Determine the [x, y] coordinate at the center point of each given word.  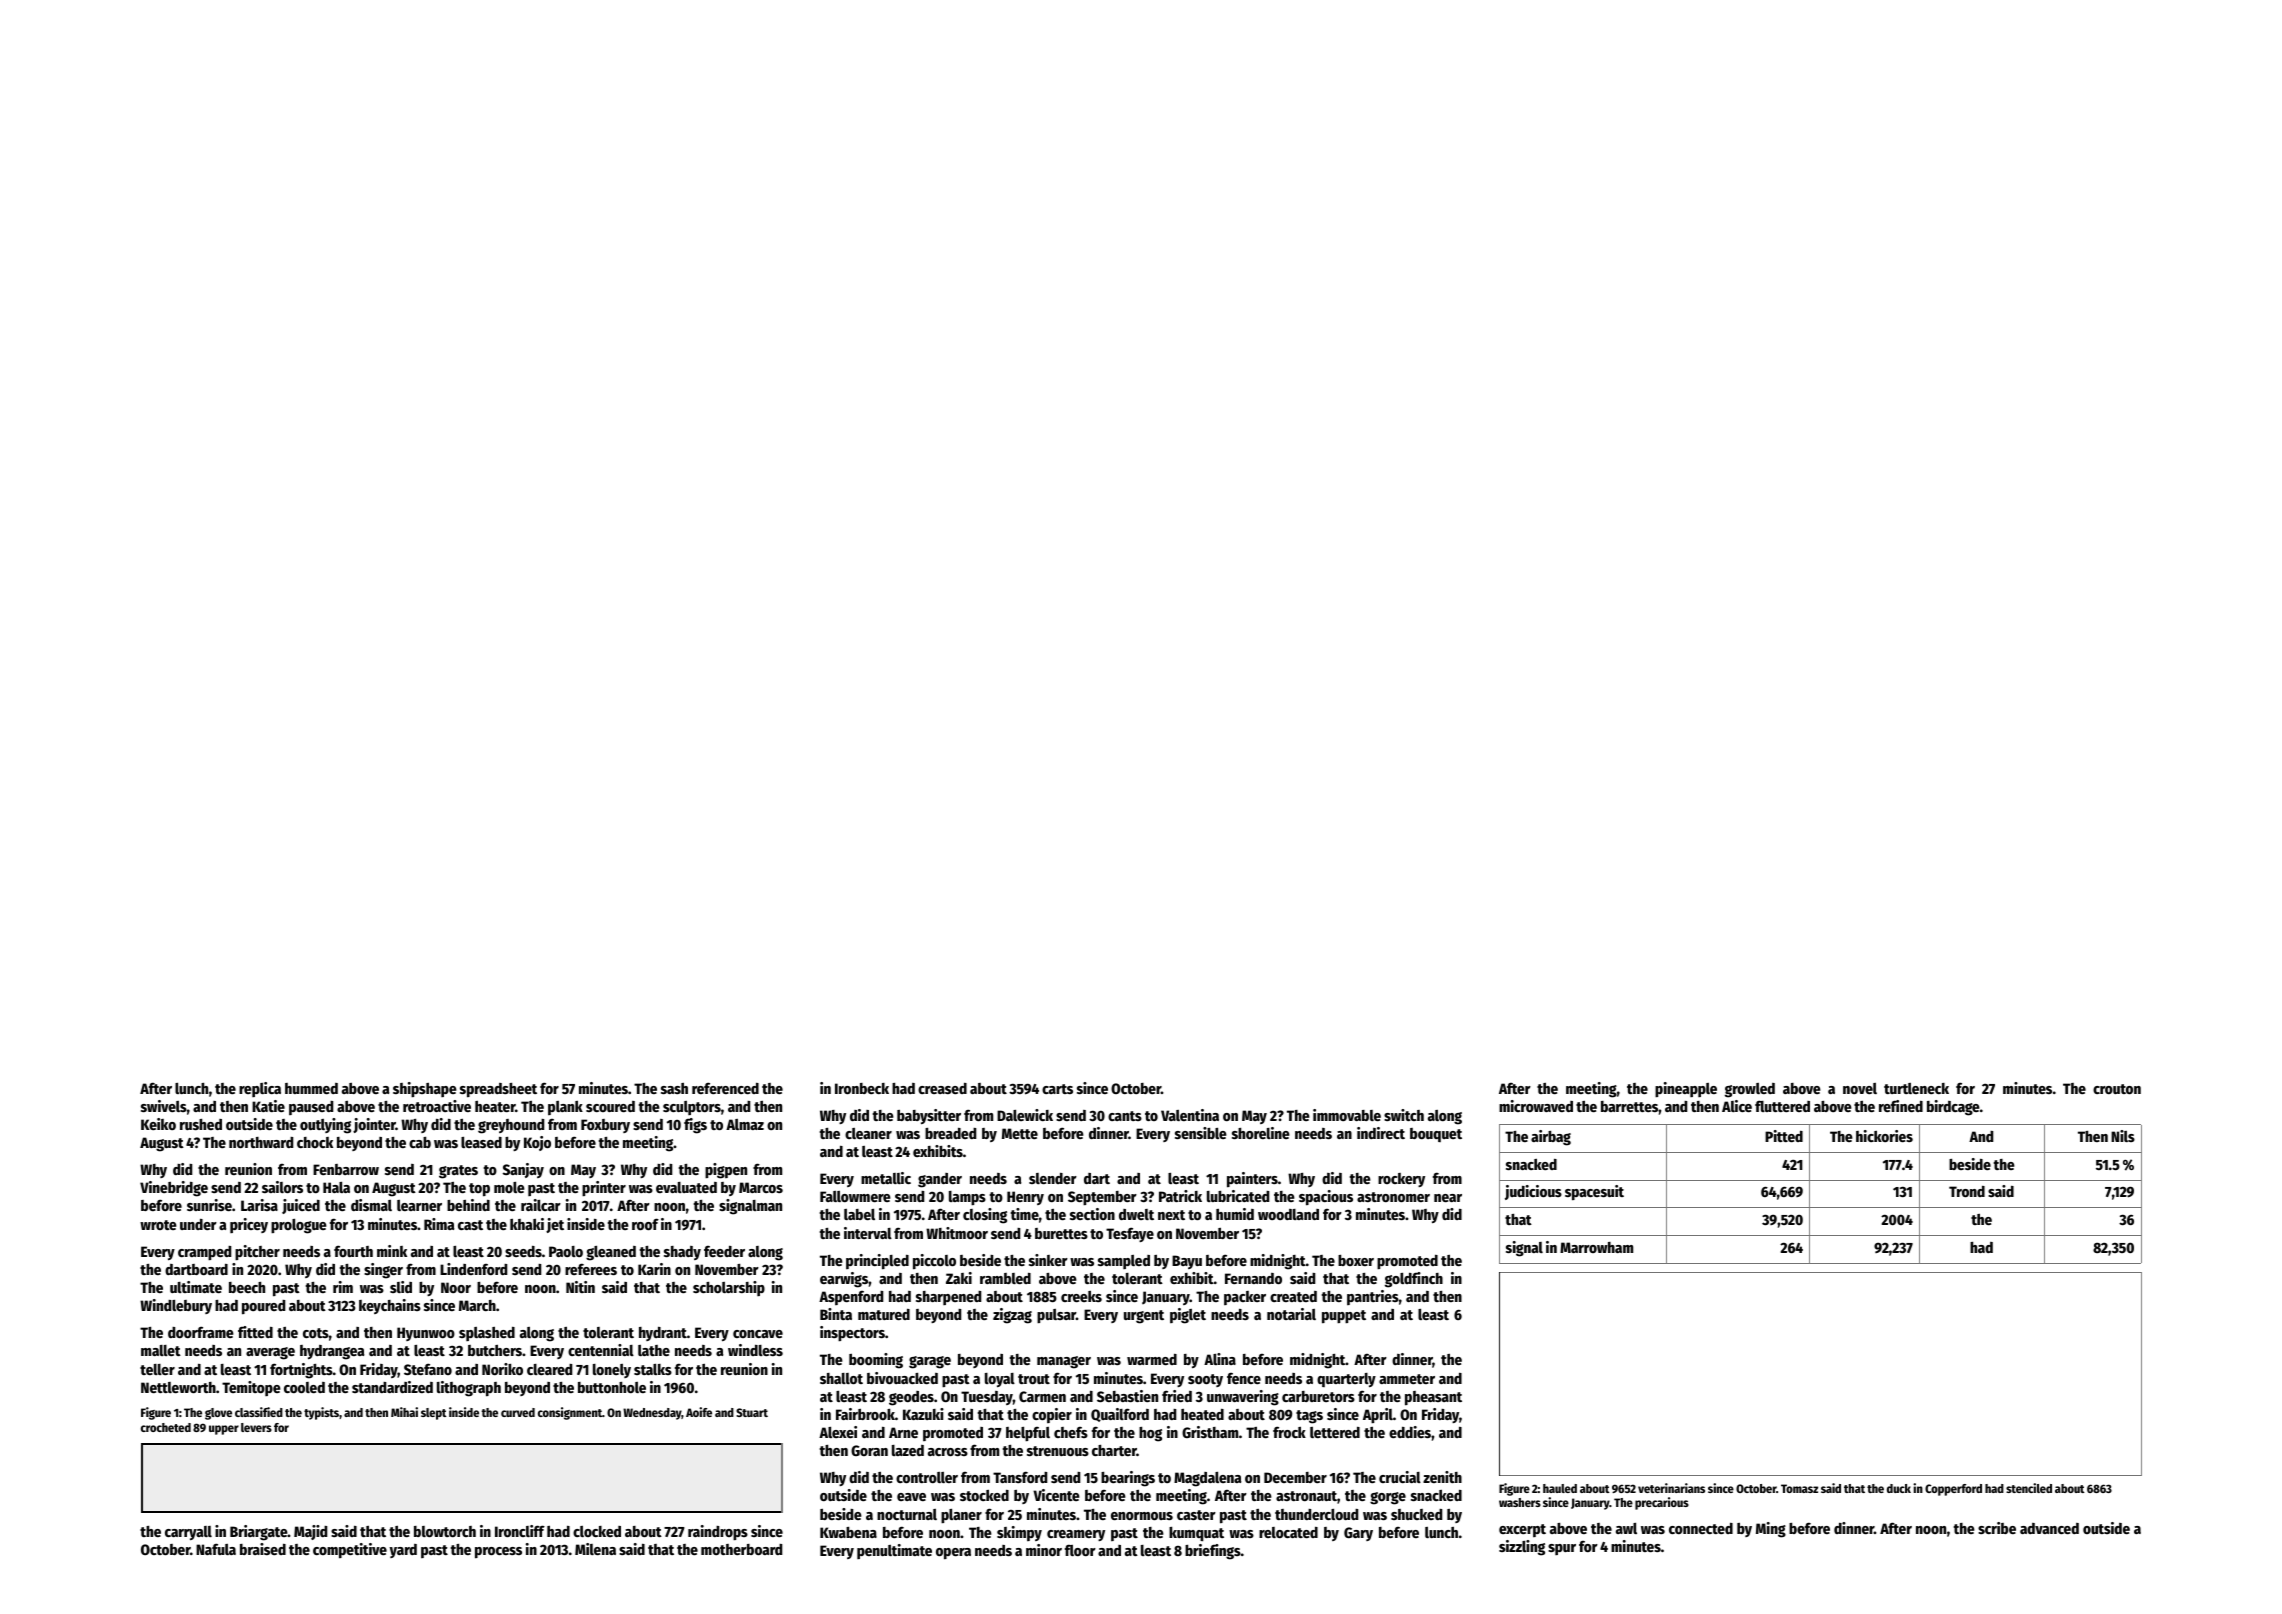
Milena [595, 1549]
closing [985, 1216]
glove [218, 1414]
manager [1064, 1362]
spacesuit [1594, 1193]
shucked [1416, 1514]
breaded [950, 1133]
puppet [1344, 1317]
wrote [158, 1225]
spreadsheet [498, 1090]
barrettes [1629, 1106]
